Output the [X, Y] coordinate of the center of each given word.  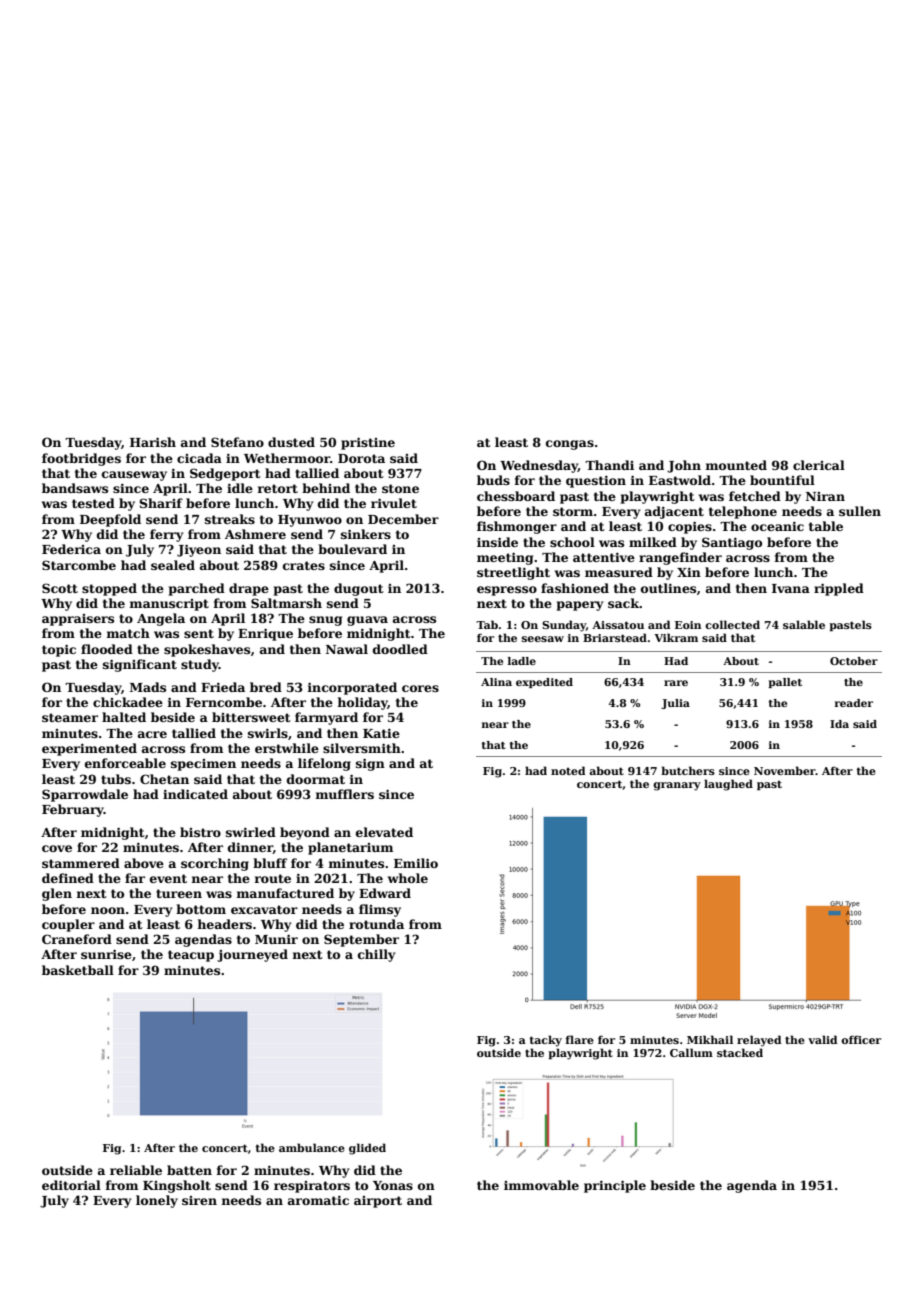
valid [822, 1039]
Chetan [164, 779]
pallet [785, 683]
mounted [736, 465]
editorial [71, 1185]
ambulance [312, 1147]
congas [570, 445]
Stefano [237, 442]
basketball [78, 970]
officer [861, 1039]
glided [367, 1149]
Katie [381, 733]
